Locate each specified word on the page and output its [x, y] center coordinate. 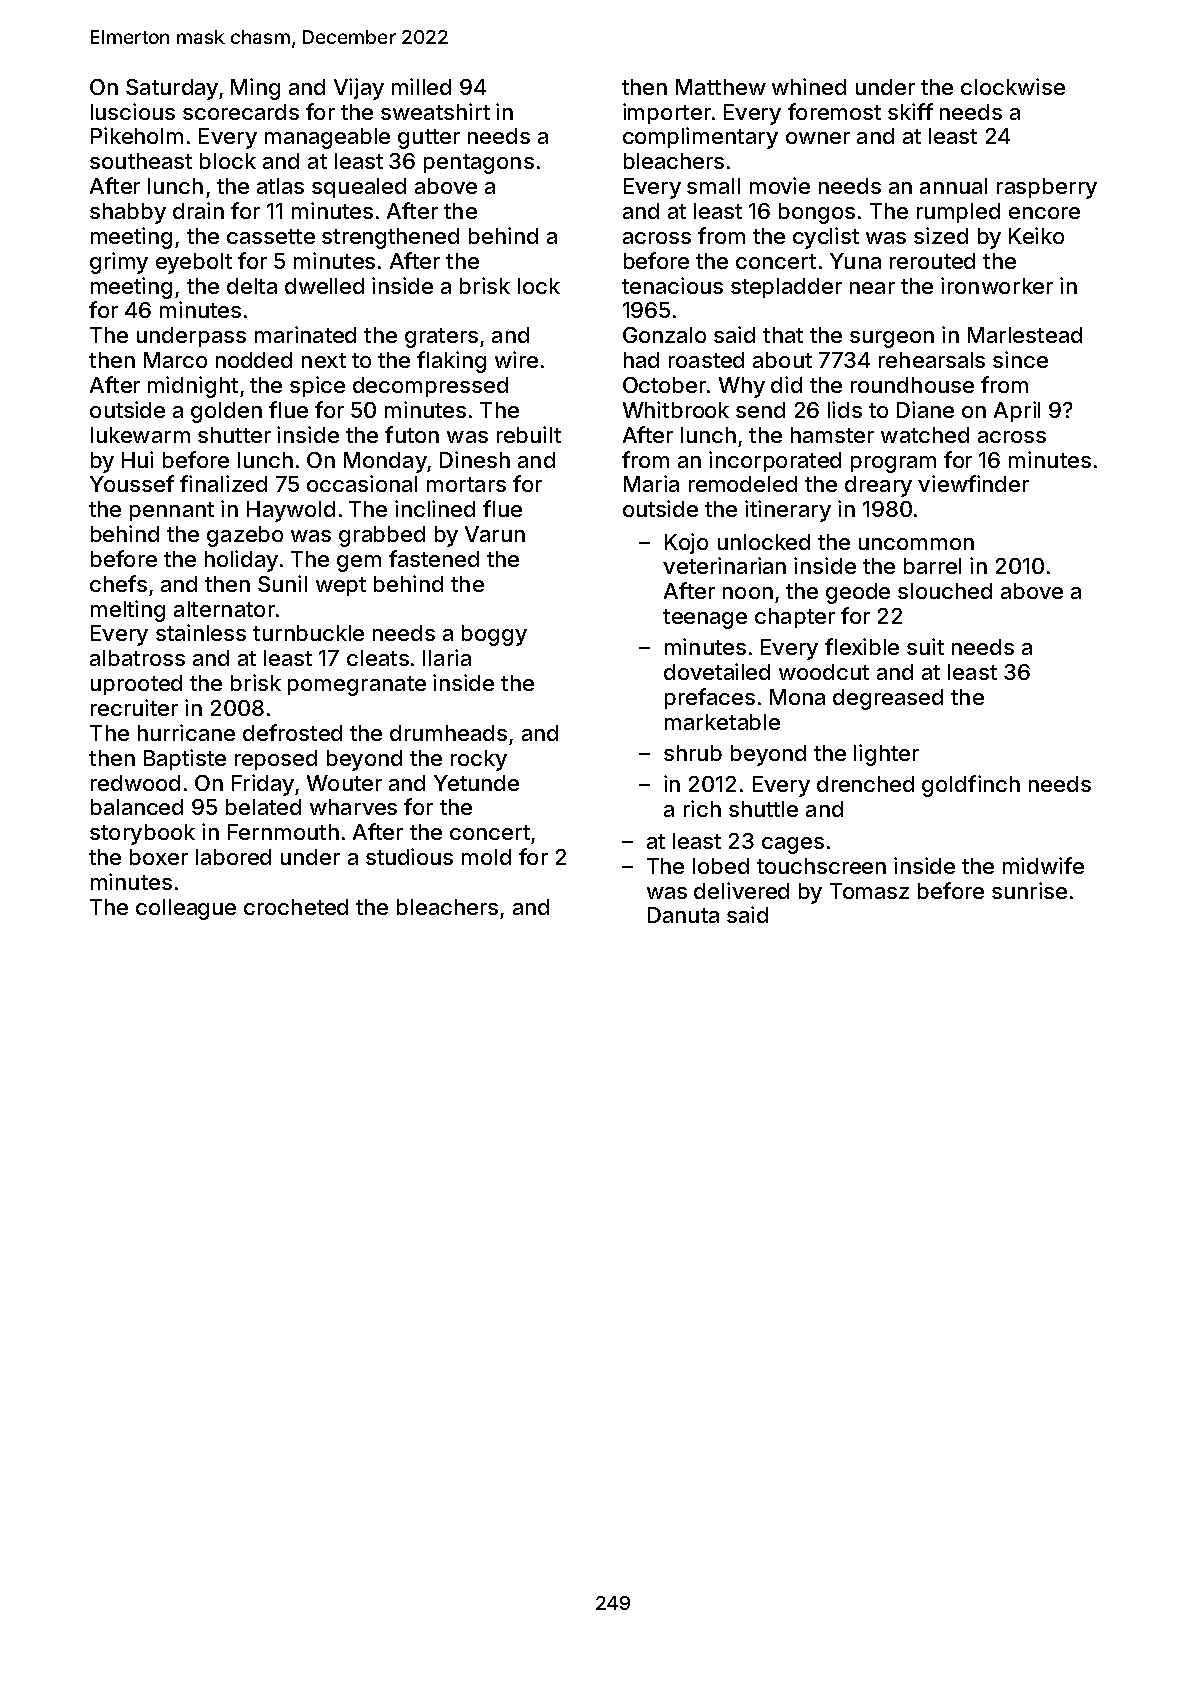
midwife [1043, 865]
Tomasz [869, 891]
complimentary [700, 138]
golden [226, 412]
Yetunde [476, 783]
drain [198, 210]
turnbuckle [308, 633]
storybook [142, 834]
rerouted [932, 261]
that [783, 335]
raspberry [1047, 188]
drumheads [448, 733]
